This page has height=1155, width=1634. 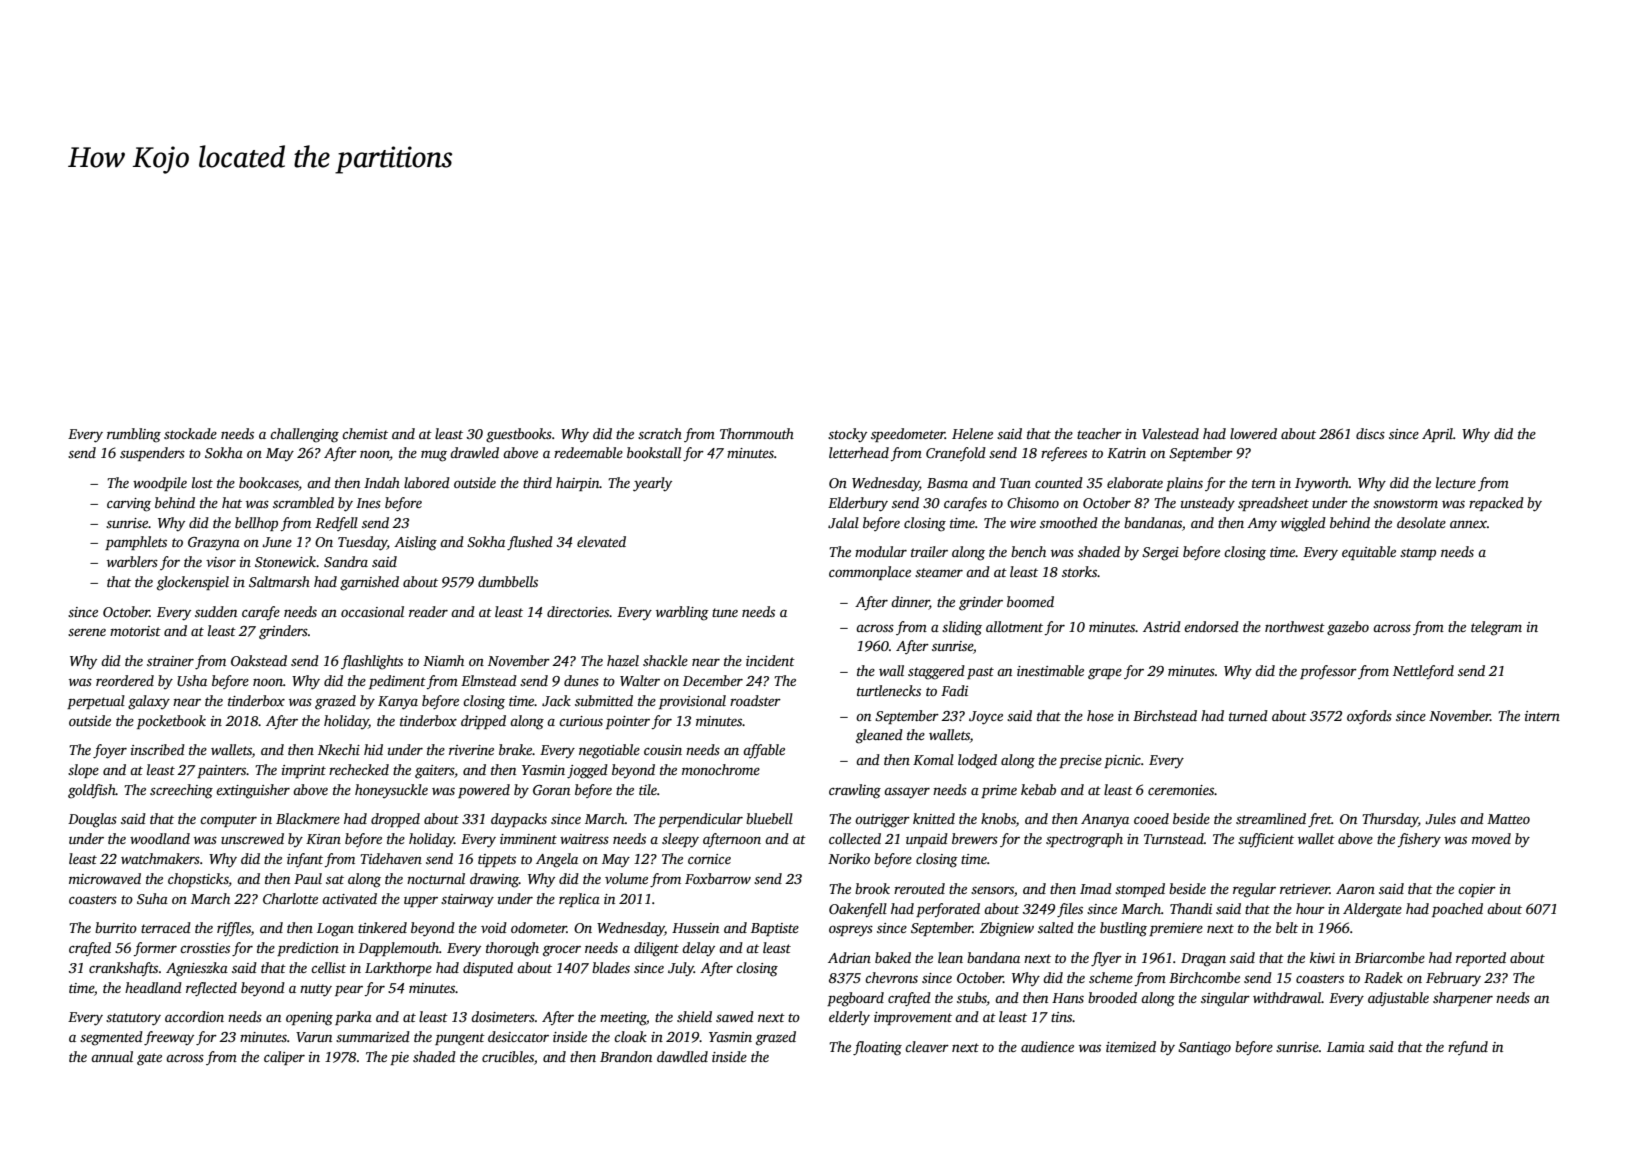 What do you see at coordinates (398, 949) in the page?
I see `Dapplemouth` at bounding box center [398, 949].
